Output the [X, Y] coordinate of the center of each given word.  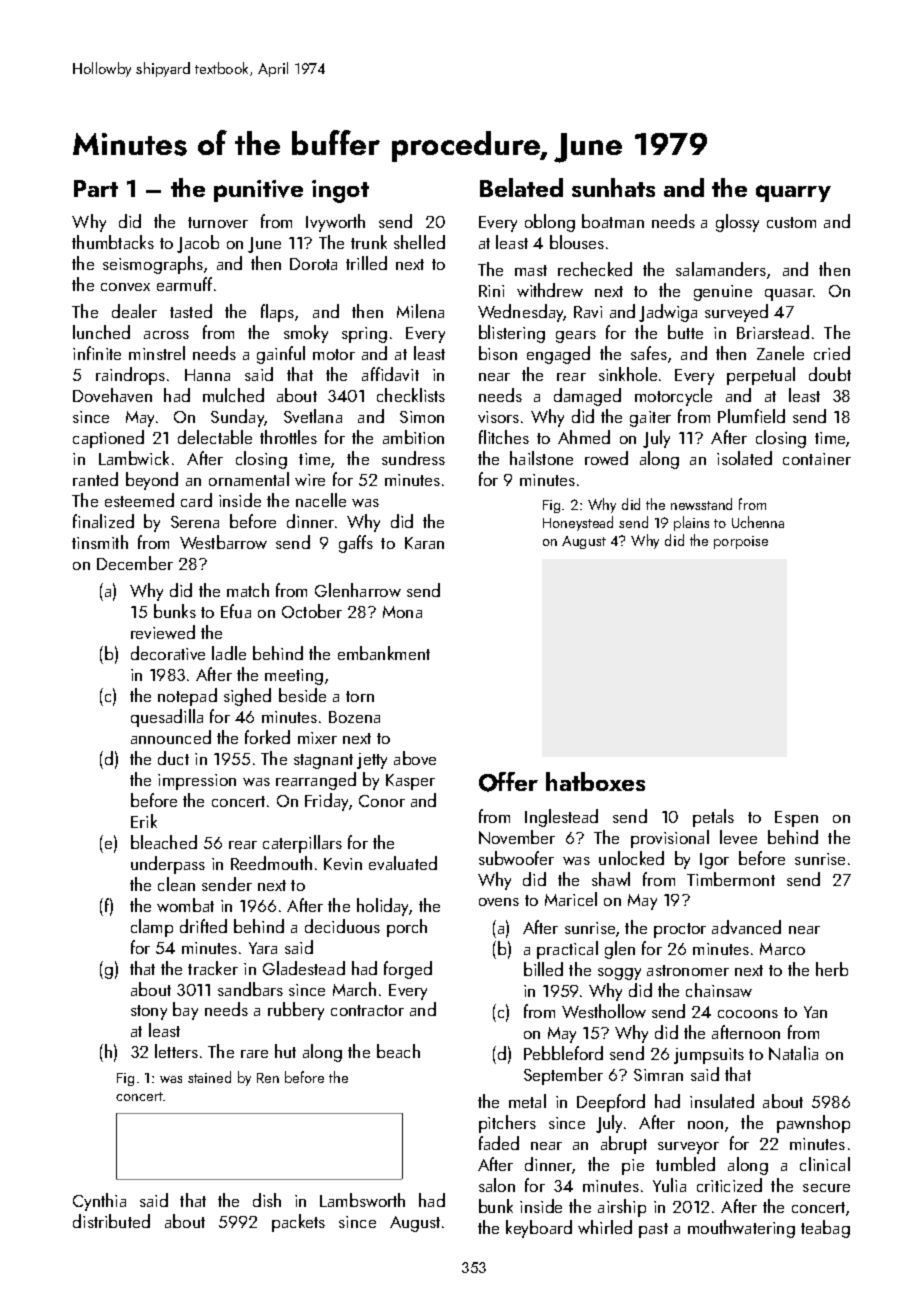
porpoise [741, 542]
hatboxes [595, 781]
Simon [422, 417]
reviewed [163, 632]
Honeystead [578, 523]
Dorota [313, 264]
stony [149, 1012]
